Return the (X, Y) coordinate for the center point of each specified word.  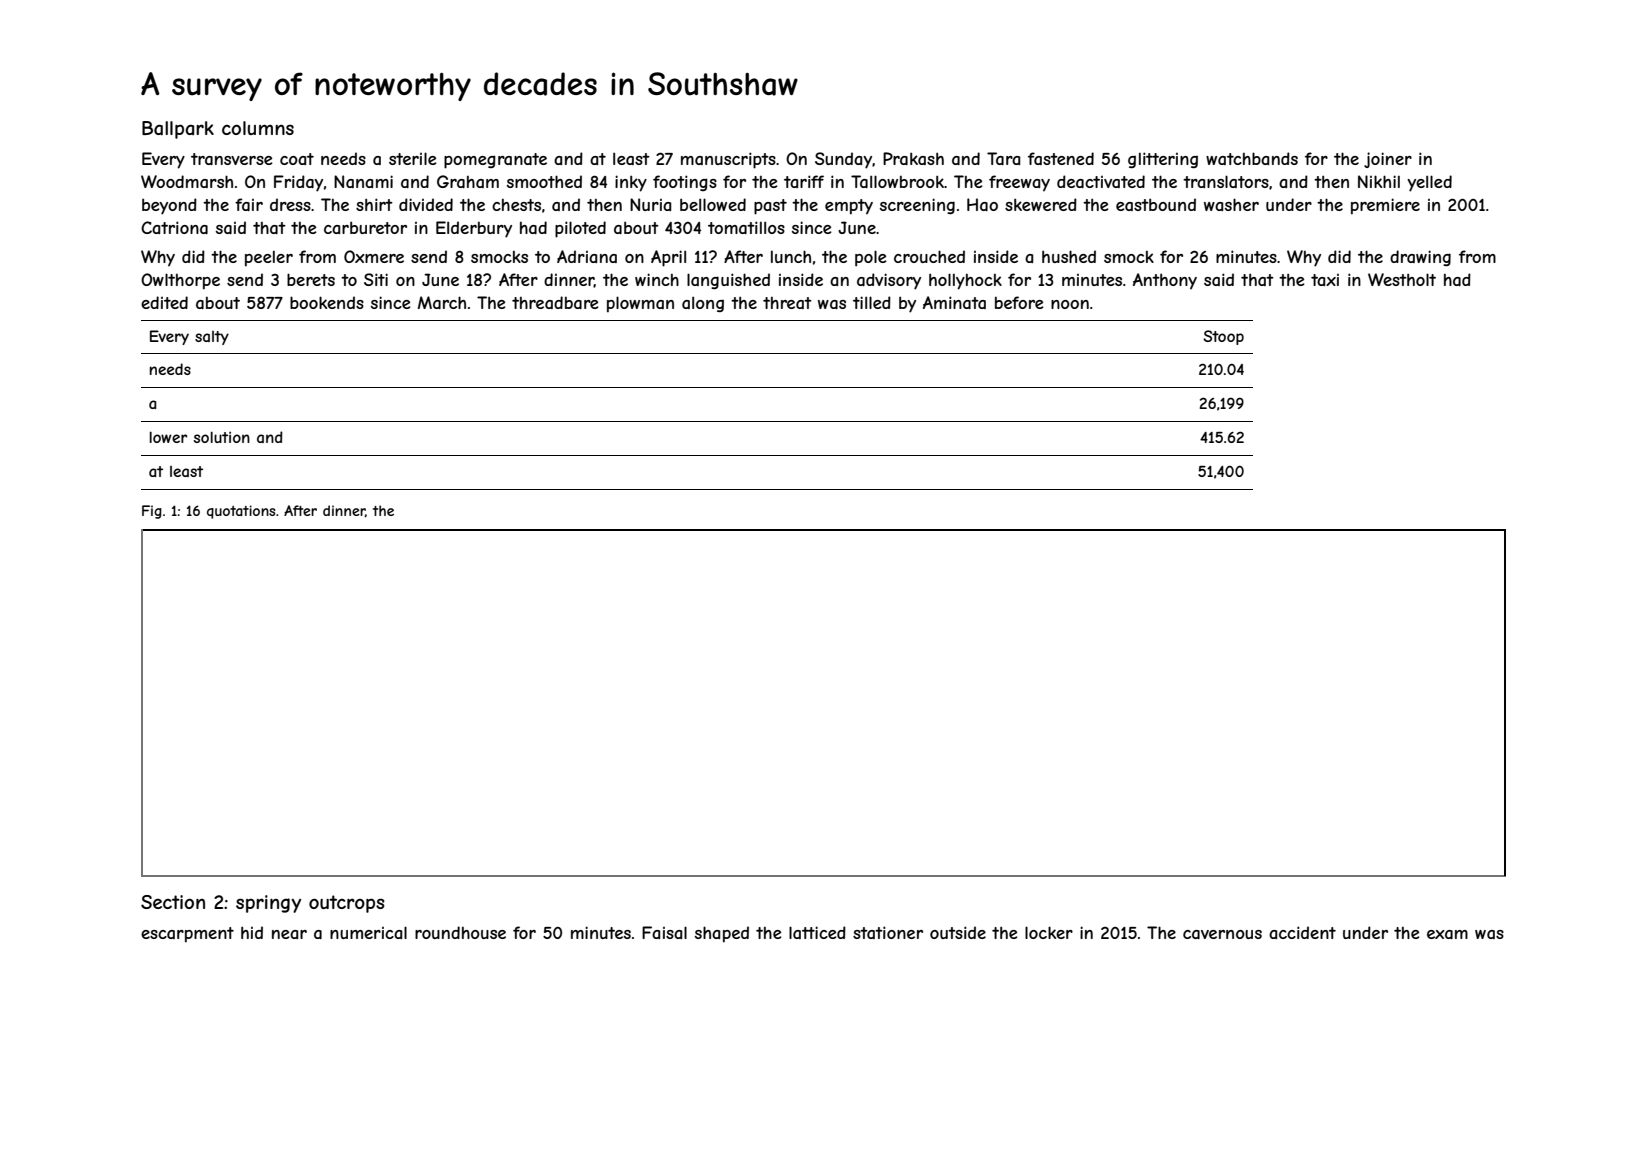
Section (173, 902)
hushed (1069, 256)
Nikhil (1379, 181)
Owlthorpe (180, 281)
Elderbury (474, 229)
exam (1447, 934)
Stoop (1223, 337)
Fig (152, 512)
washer (1231, 204)
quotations (241, 512)
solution (222, 437)
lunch (791, 256)
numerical (368, 932)
